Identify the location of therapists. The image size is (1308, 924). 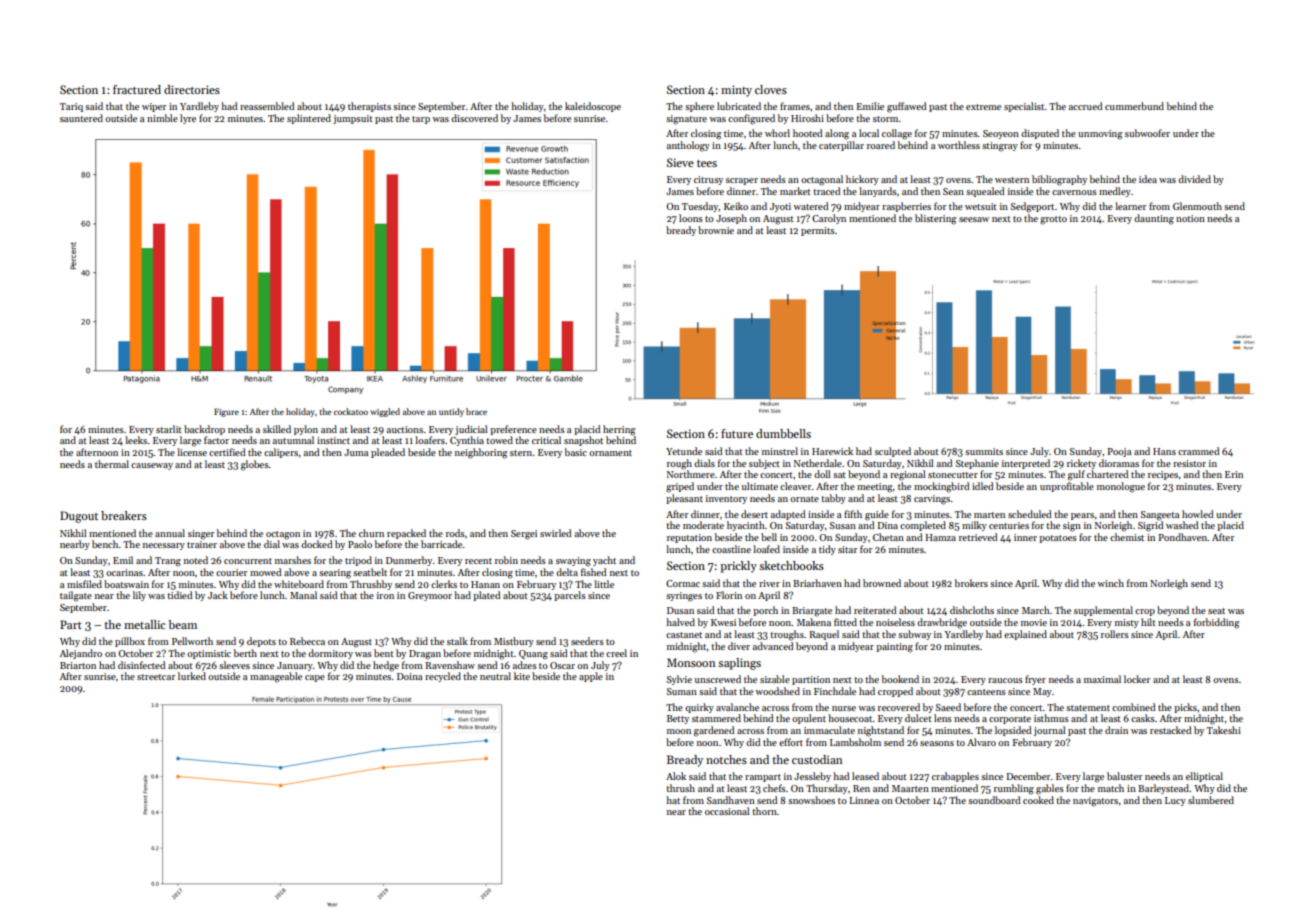
(369, 107).
